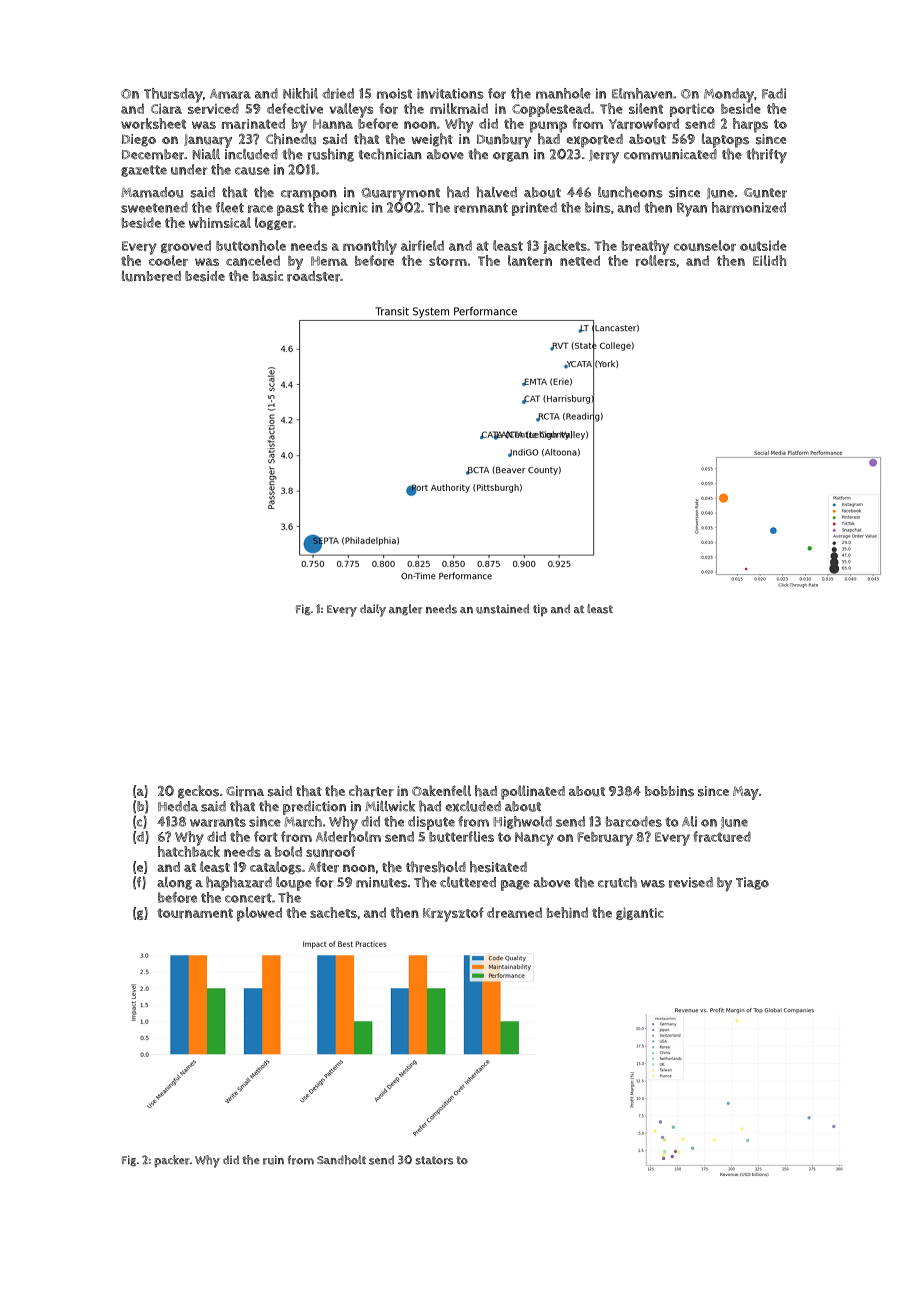  I want to click on storm, so click(448, 261).
